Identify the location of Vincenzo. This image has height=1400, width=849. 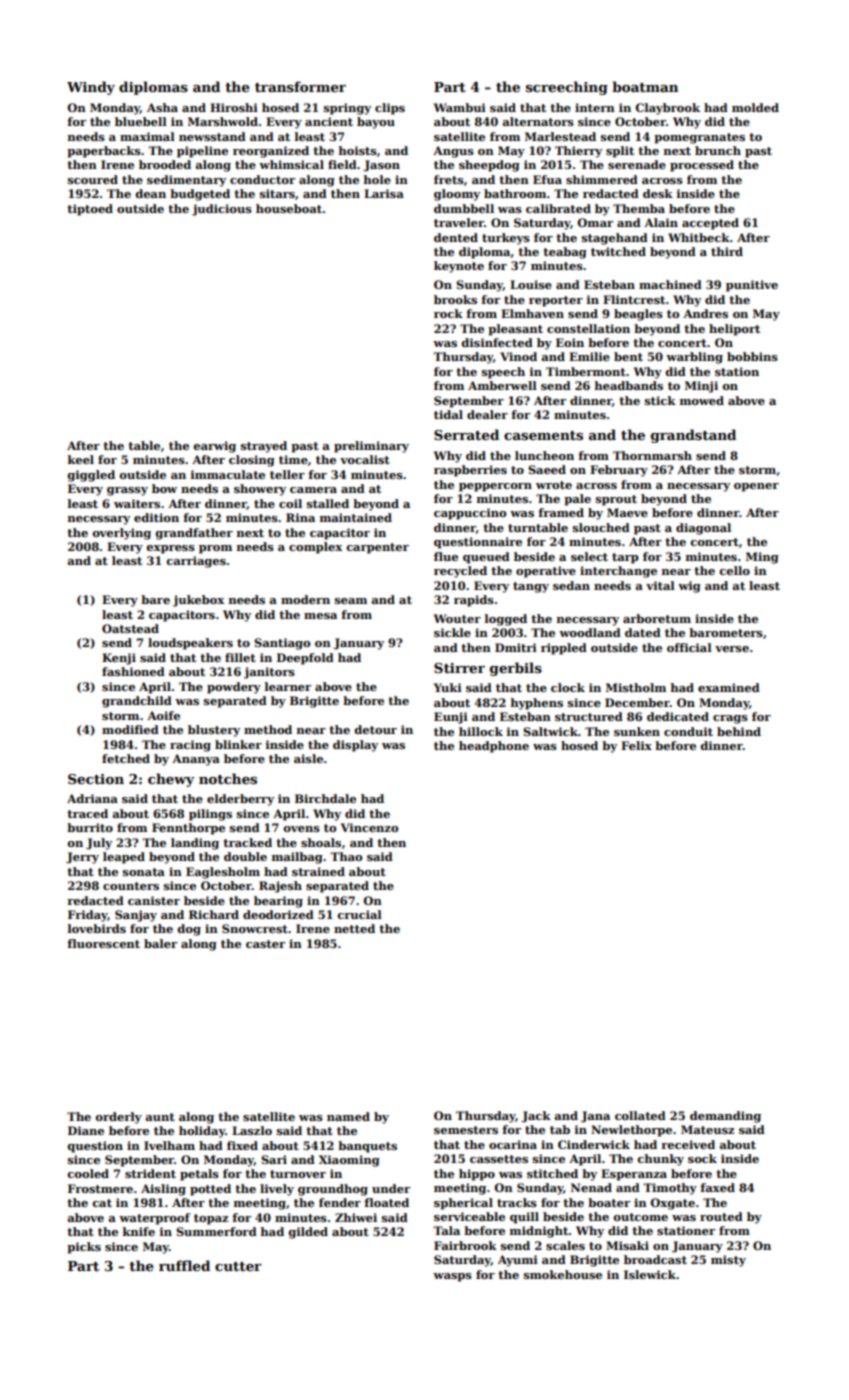
(369, 827).
